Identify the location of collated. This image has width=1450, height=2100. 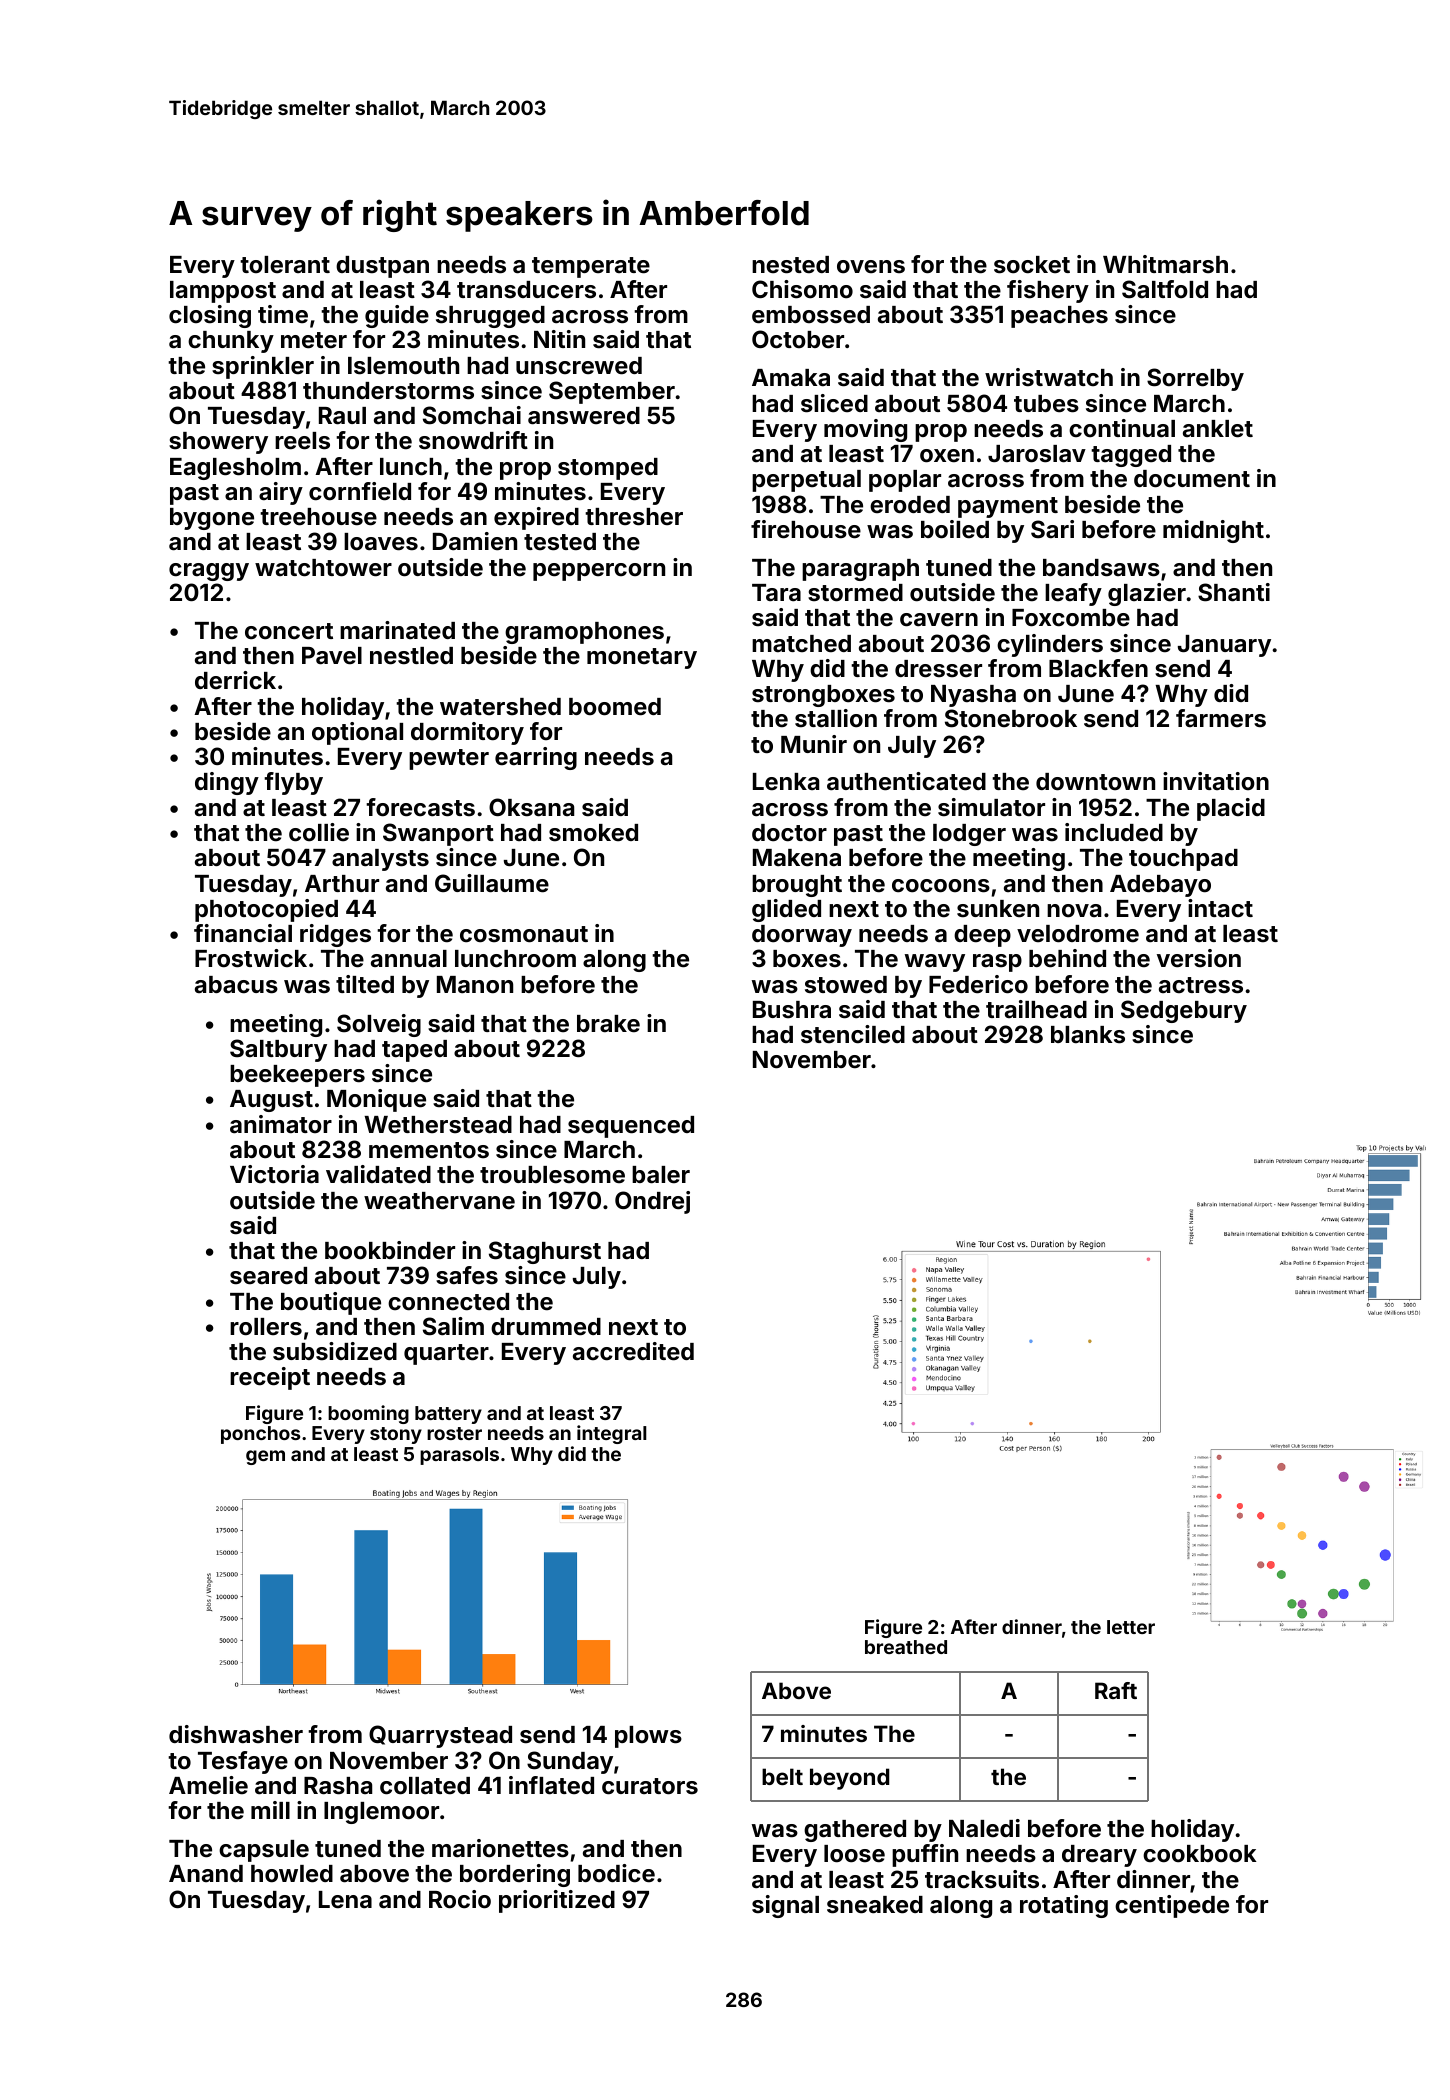
(425, 1786).
